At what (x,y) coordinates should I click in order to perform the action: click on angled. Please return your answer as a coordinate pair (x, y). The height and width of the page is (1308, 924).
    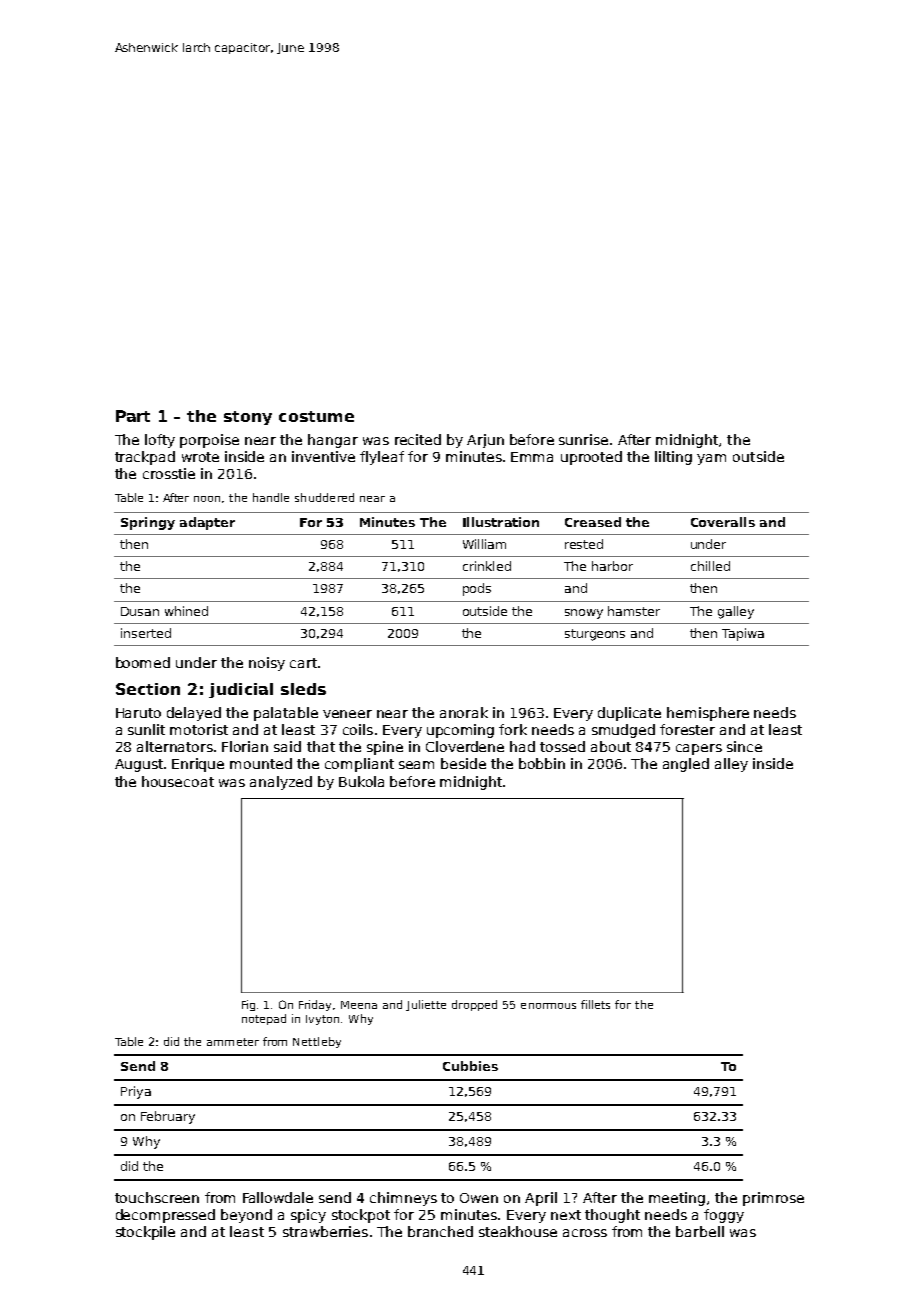
    Looking at the image, I should click on (686, 765).
